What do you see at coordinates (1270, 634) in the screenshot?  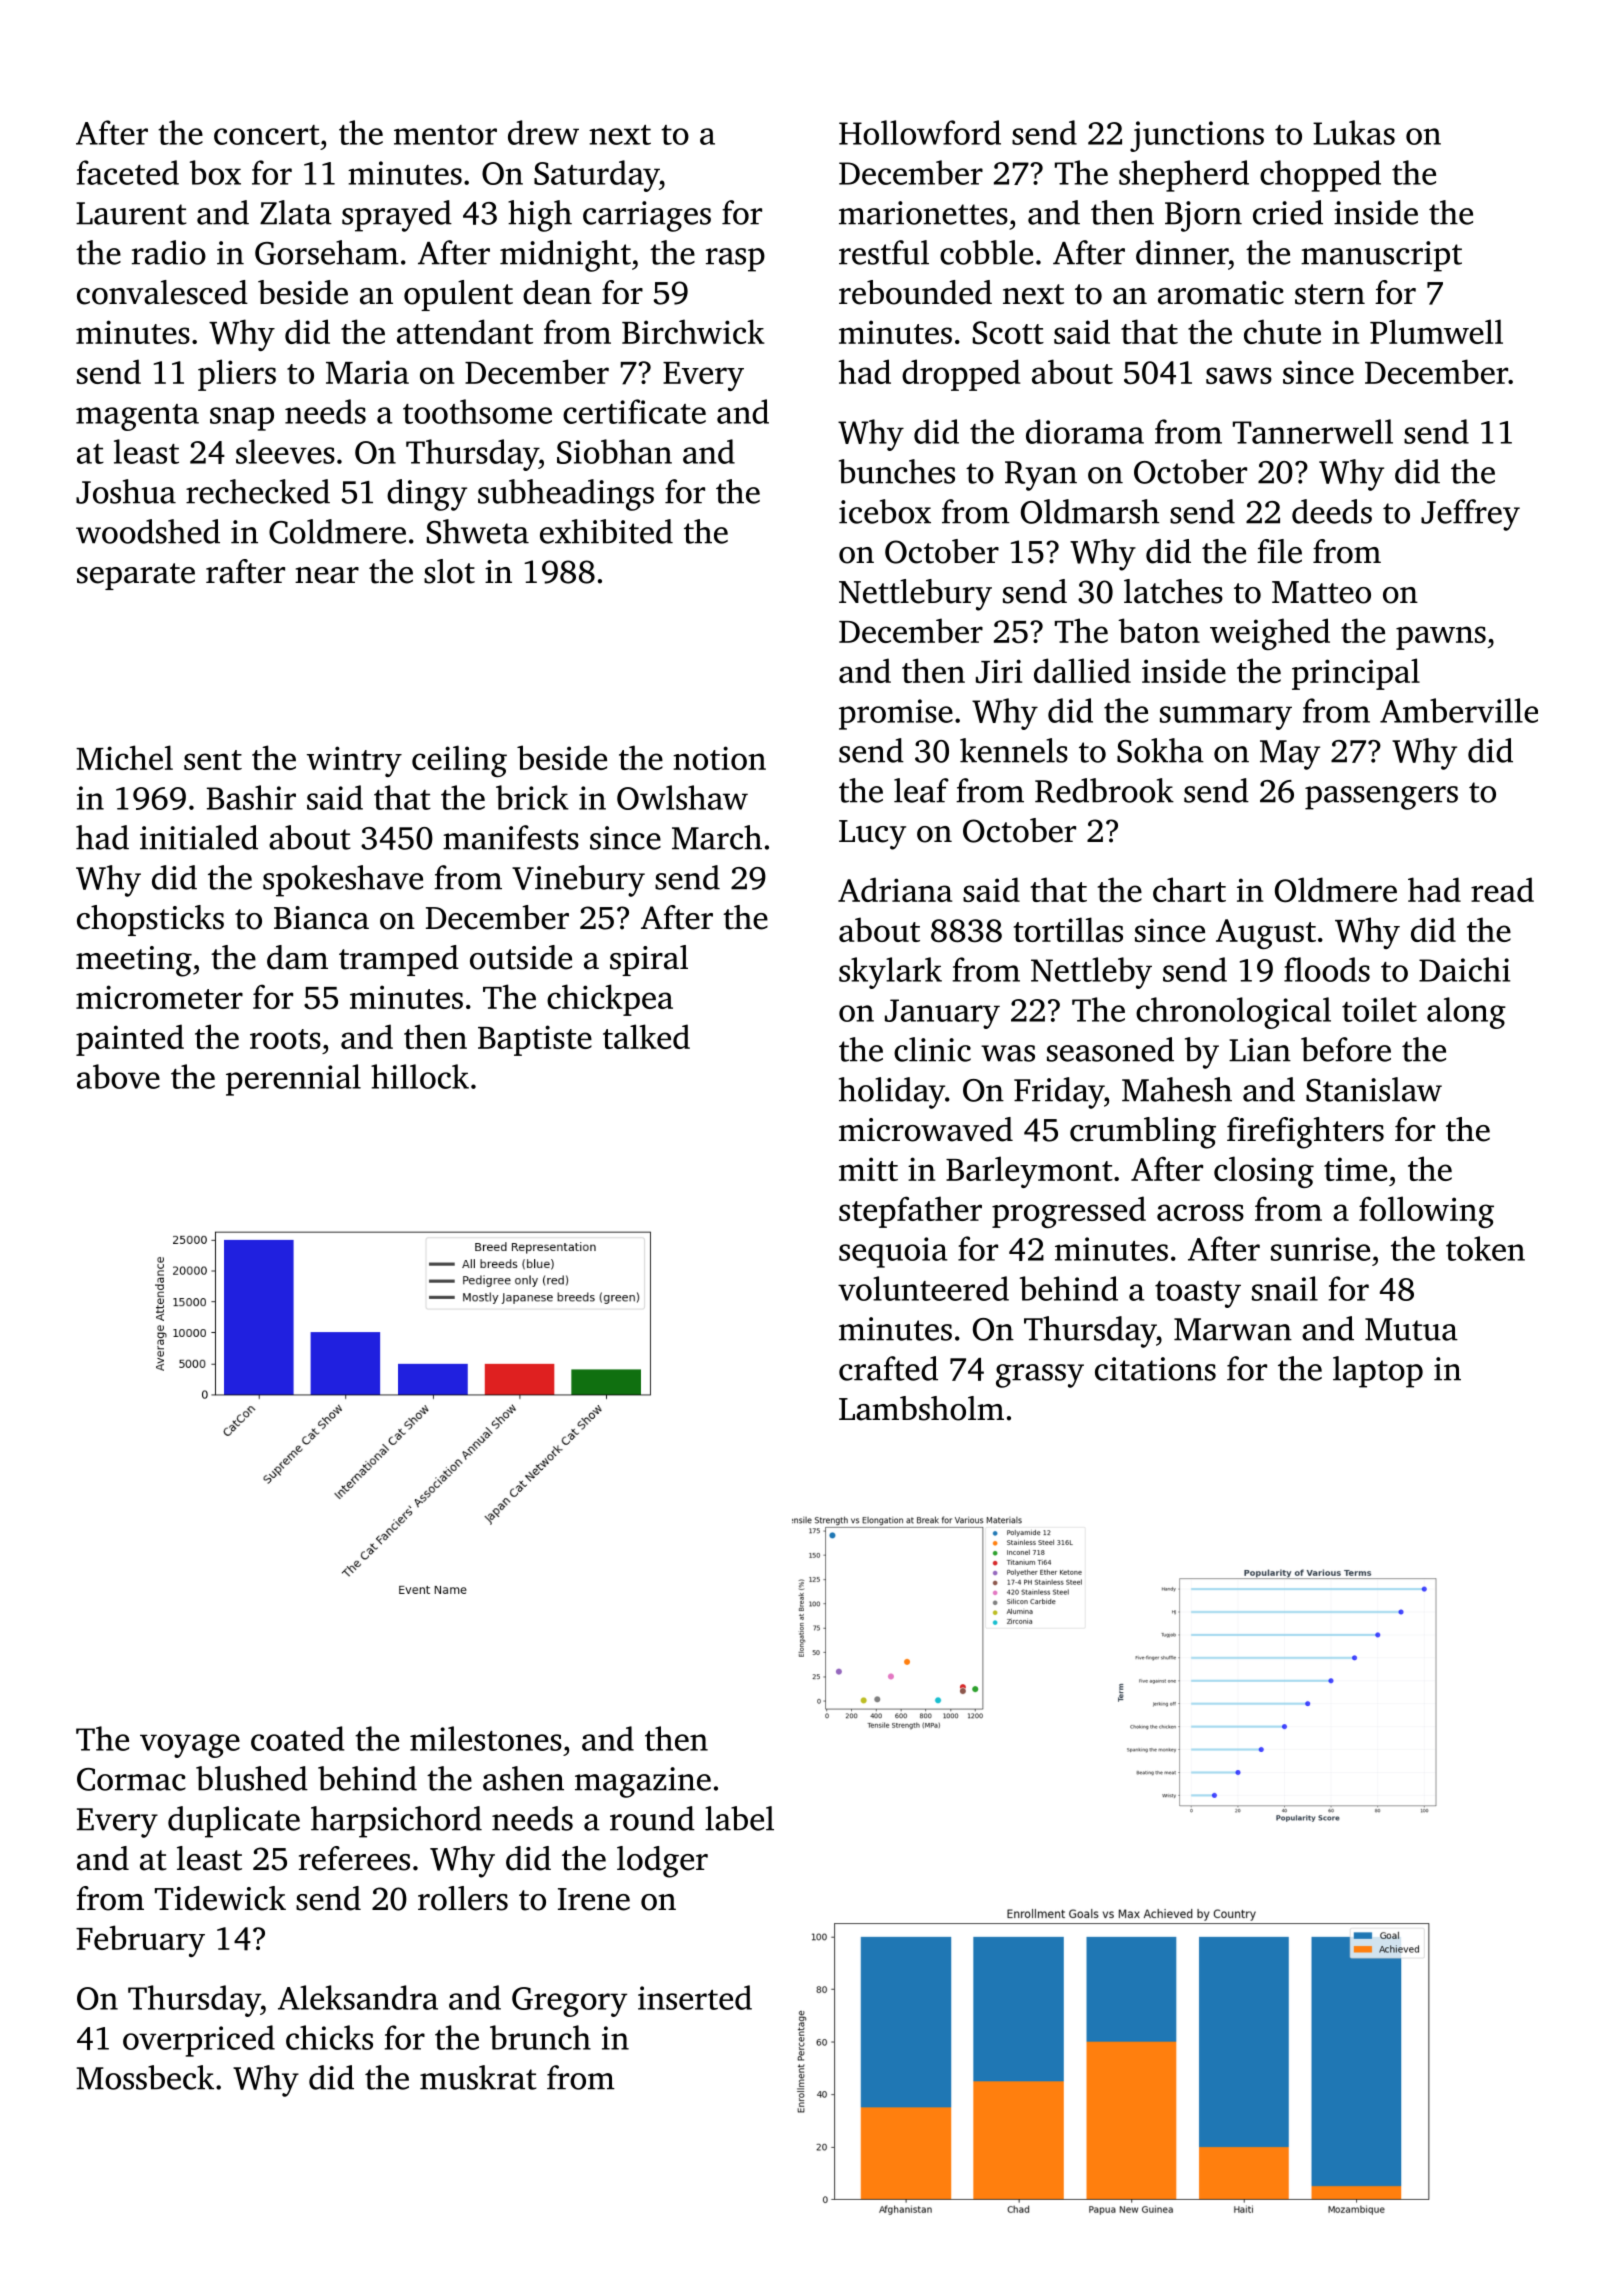 I see `weighed` at bounding box center [1270, 634].
